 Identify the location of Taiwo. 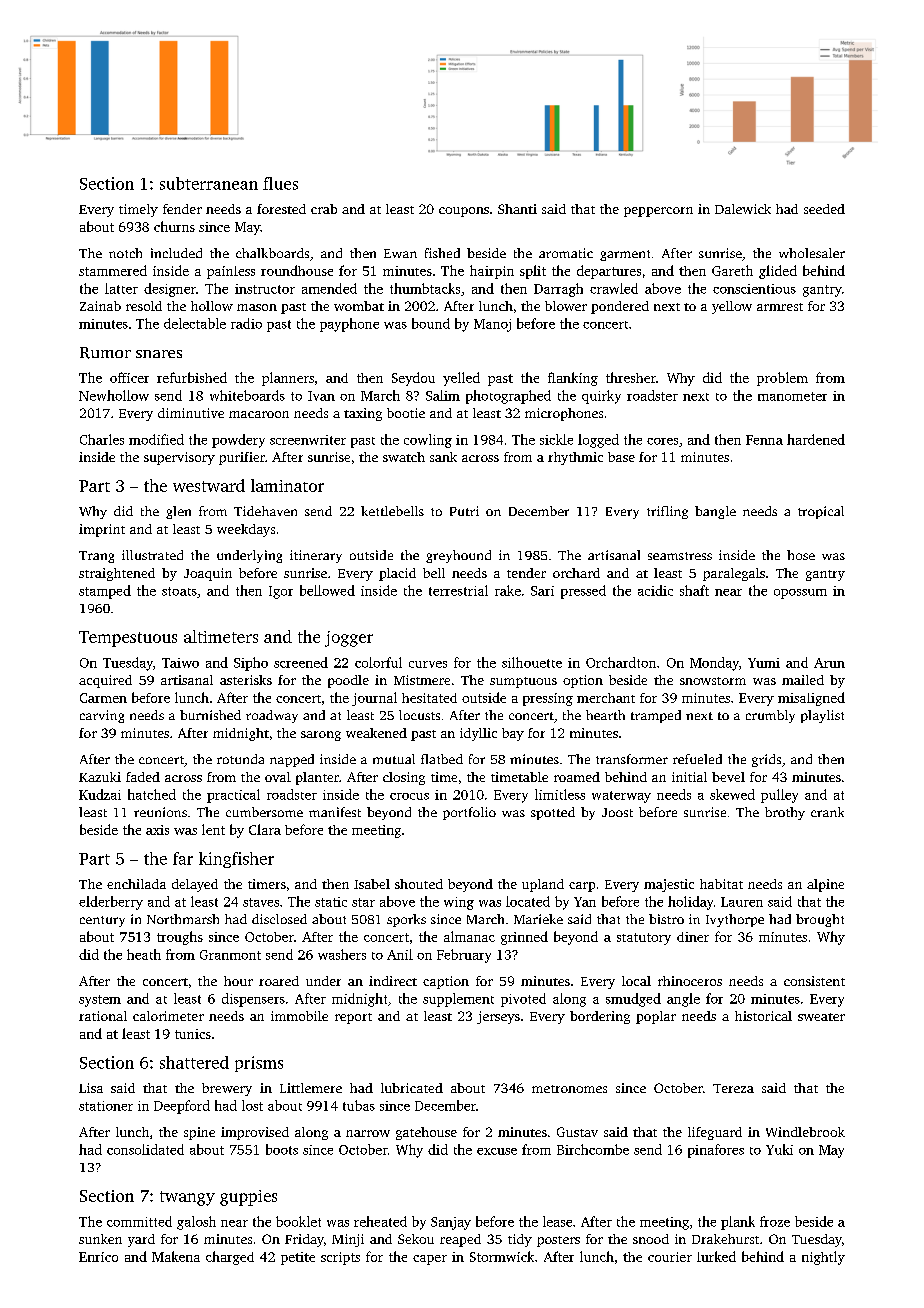
(180, 663).
